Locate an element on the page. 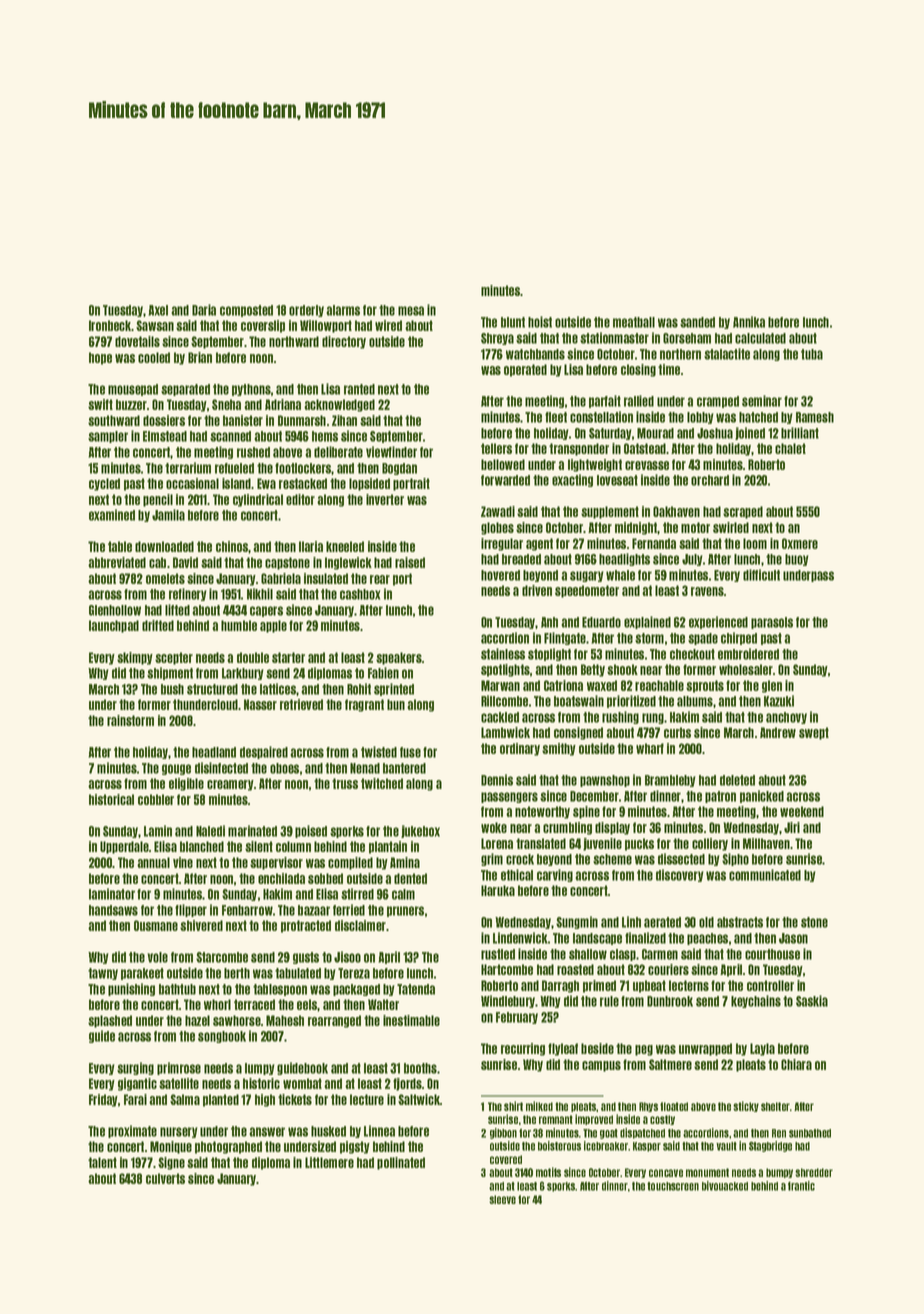 This document has height=1314, width=924. annual is located at coordinates (153, 862).
